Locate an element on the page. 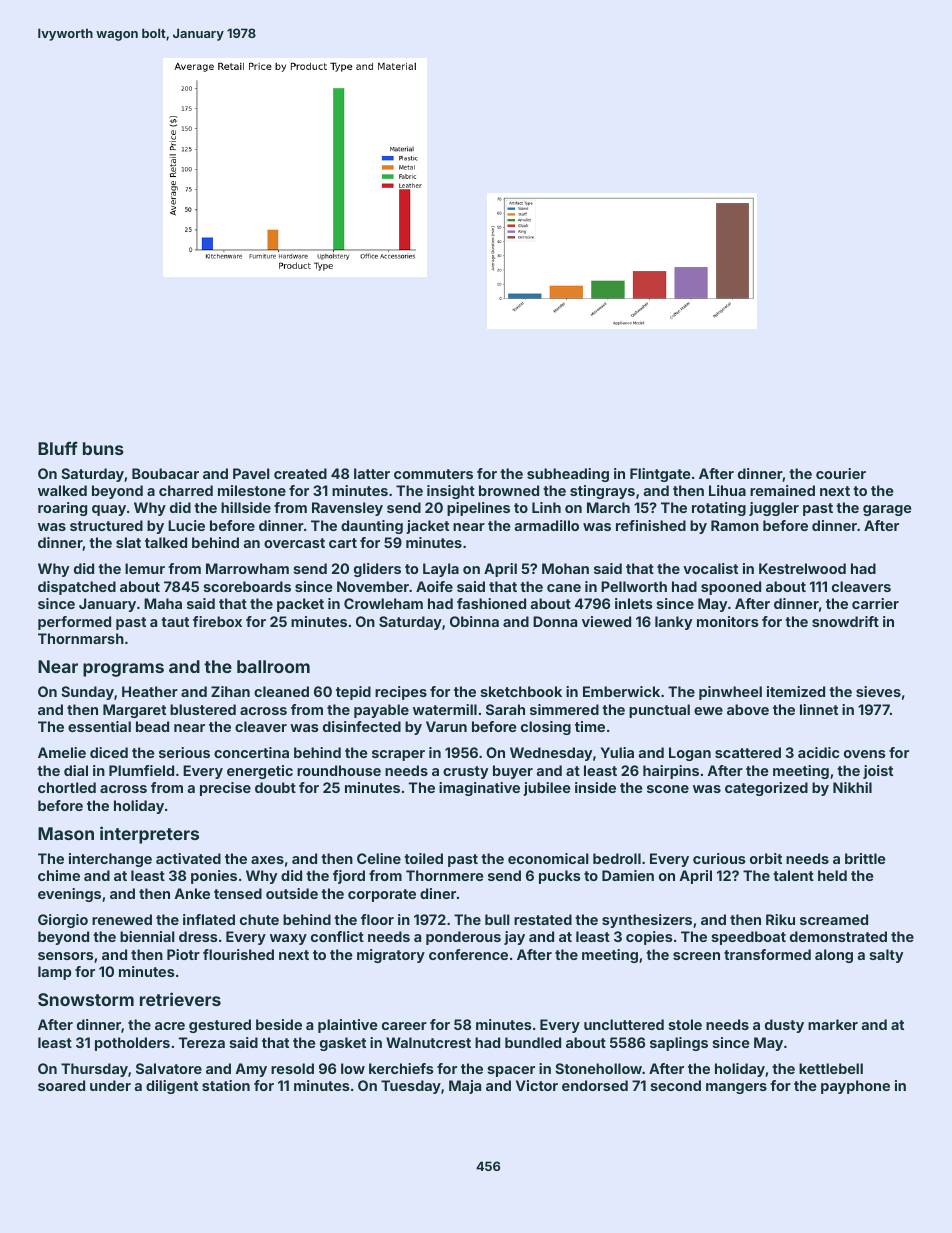 Image resolution: width=952 pixels, height=1233 pixels. carrier is located at coordinates (875, 603).
